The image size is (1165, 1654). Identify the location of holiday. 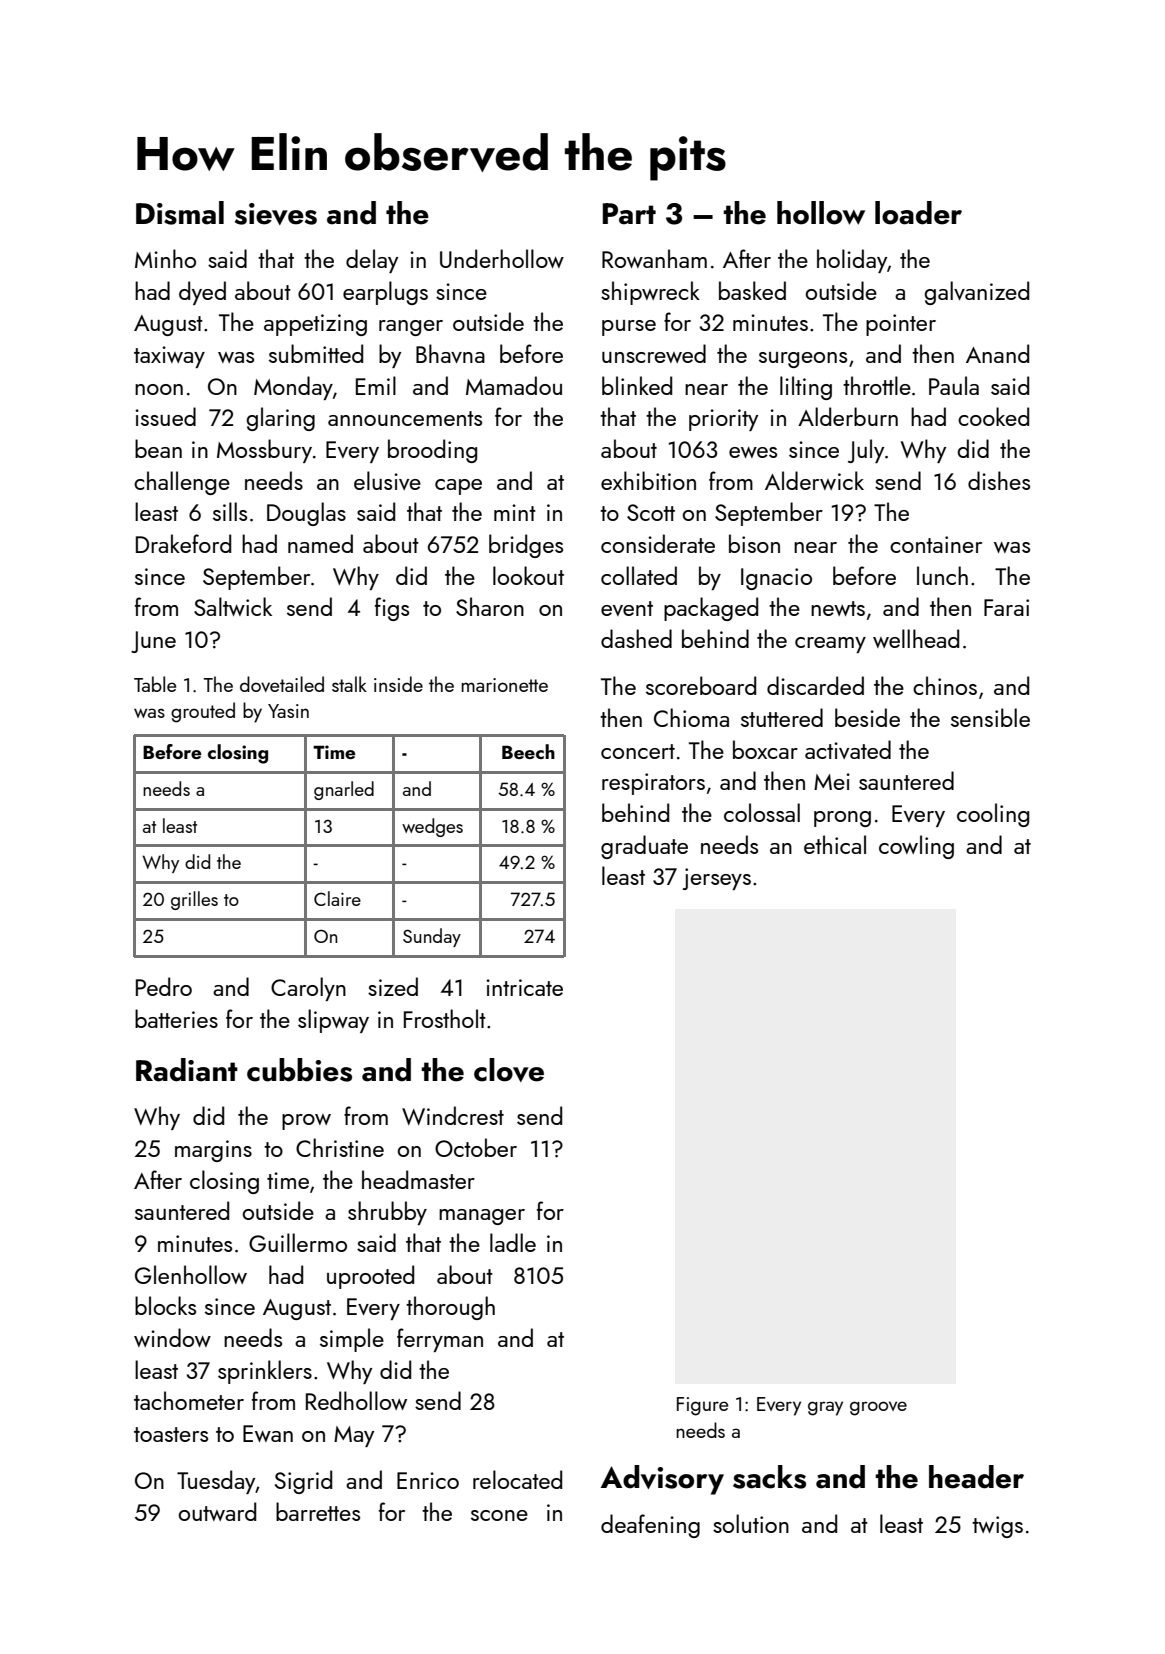
(852, 261).
